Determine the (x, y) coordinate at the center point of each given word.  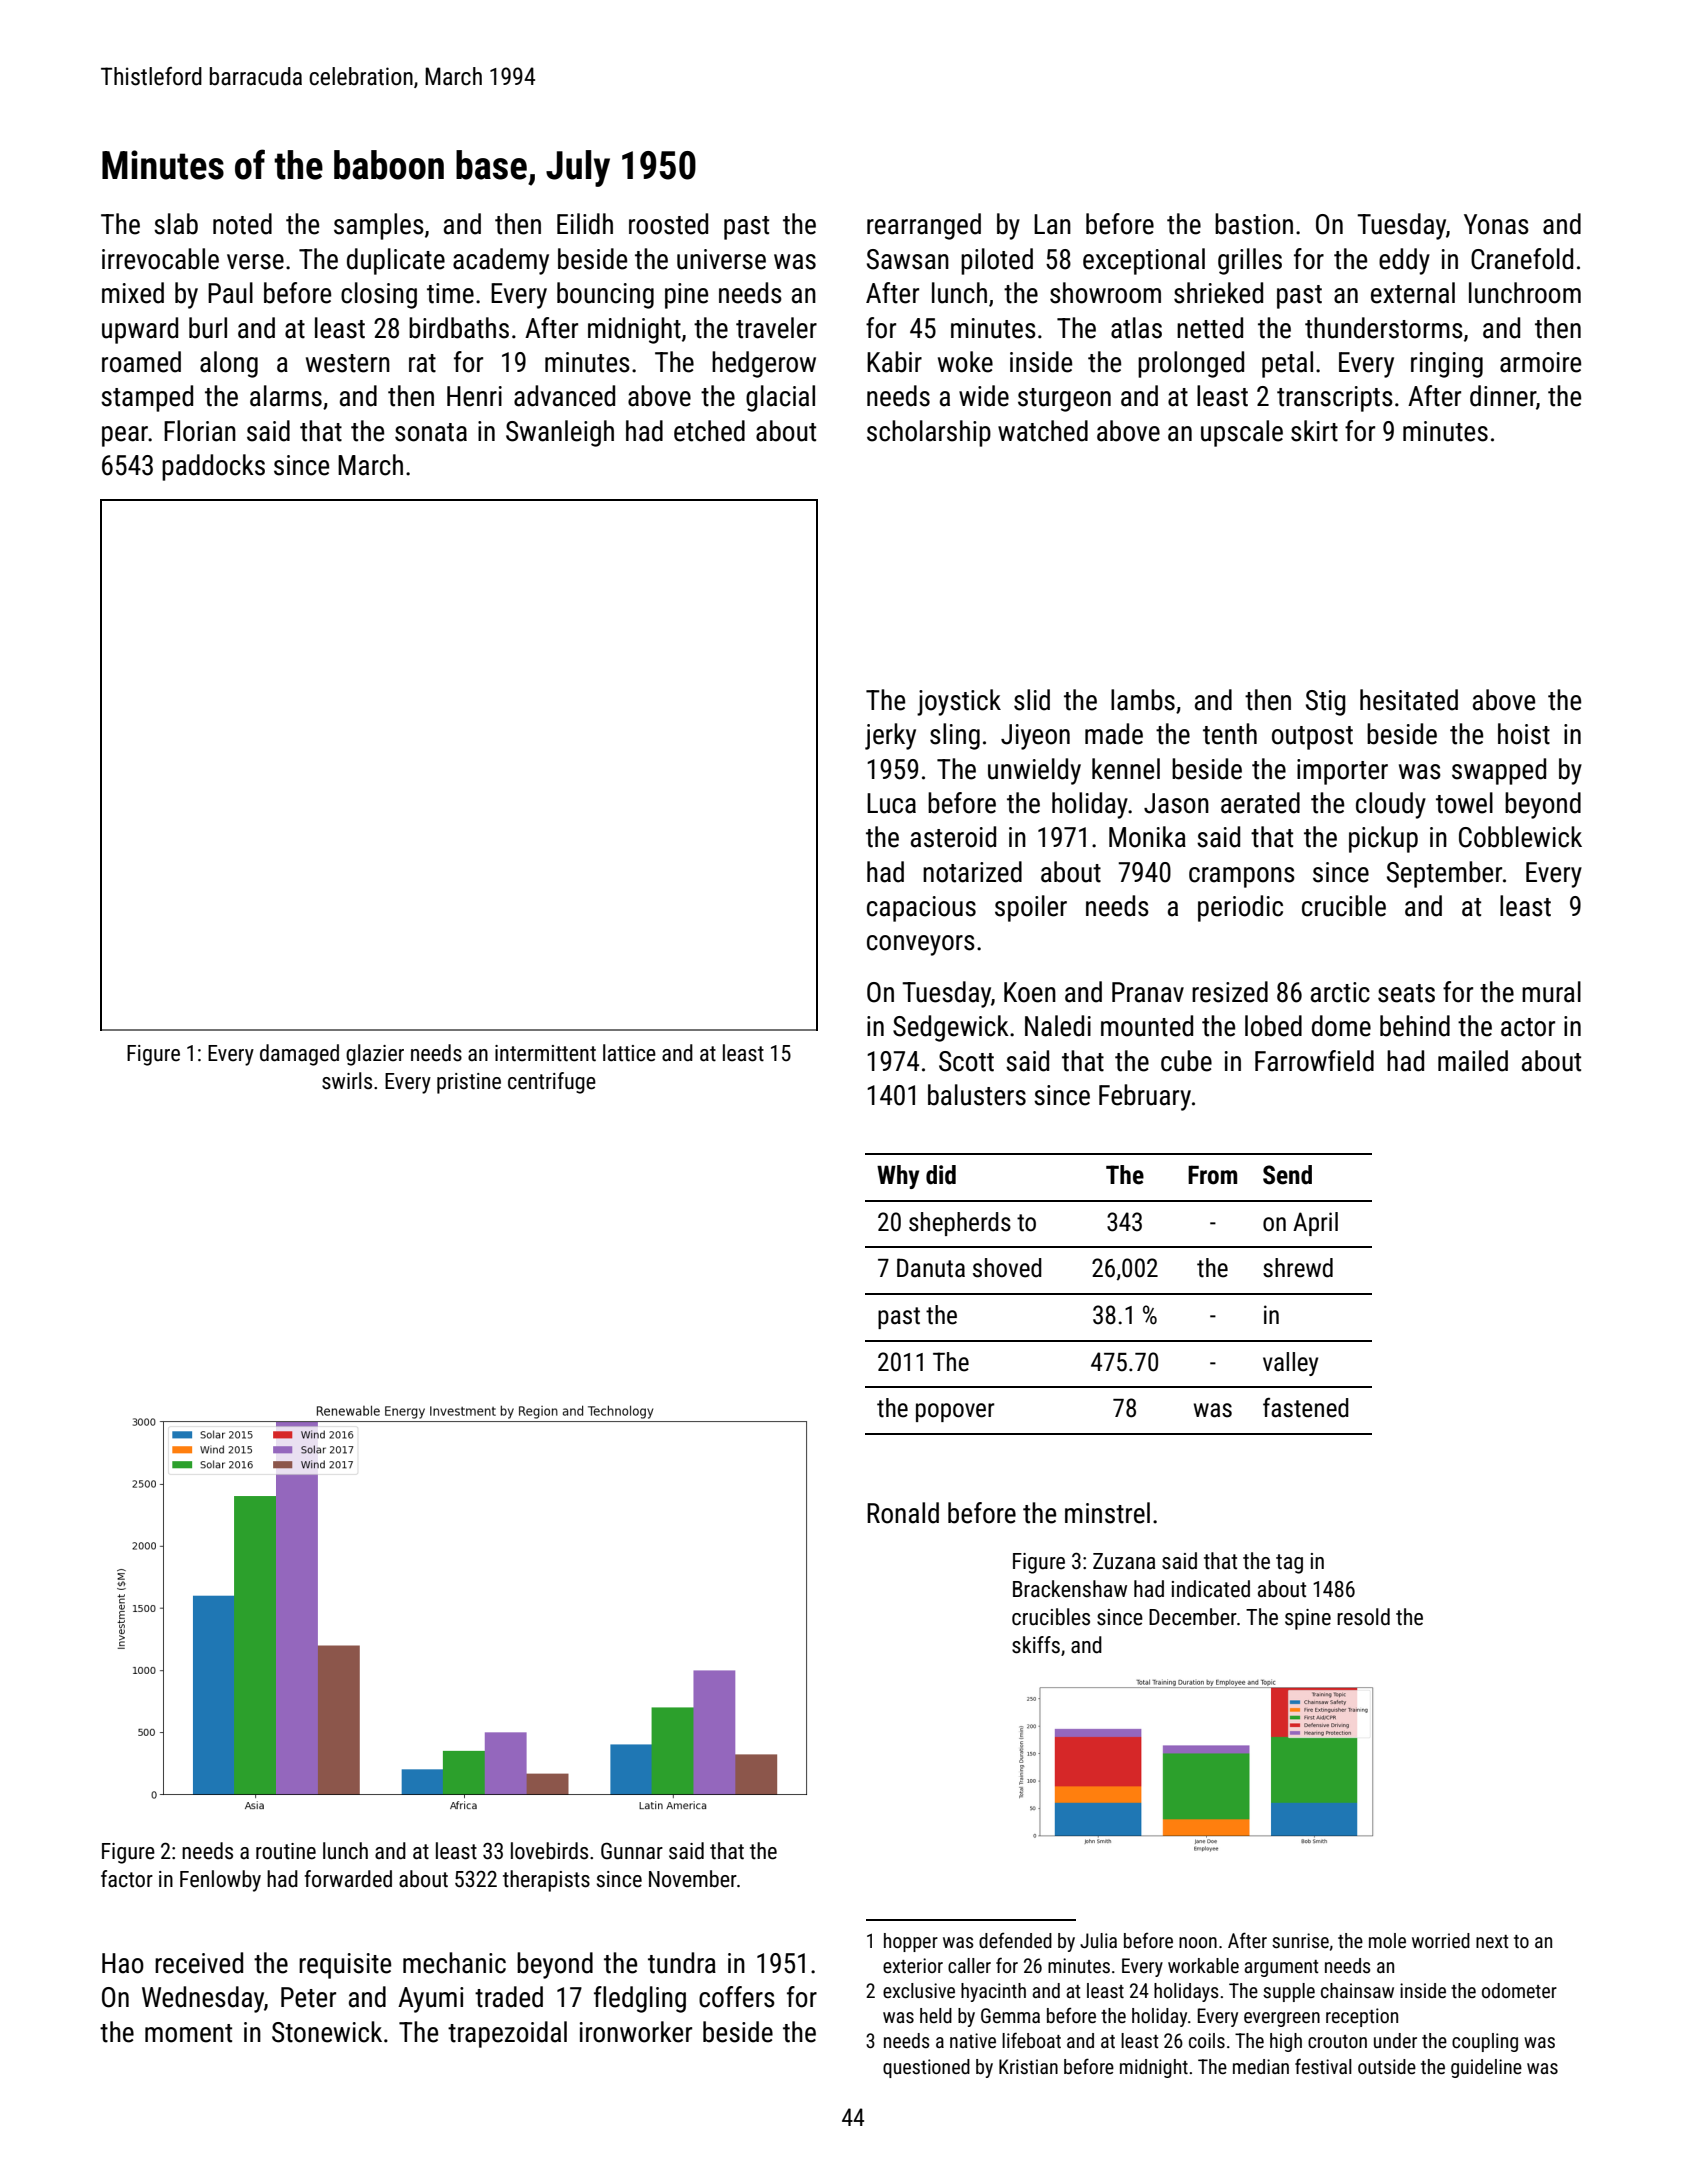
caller (969, 1965)
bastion (1254, 224)
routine (286, 1851)
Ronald (903, 1513)
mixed (133, 293)
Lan (1052, 224)
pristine (469, 1083)
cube (1186, 1061)
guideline (1486, 2068)
